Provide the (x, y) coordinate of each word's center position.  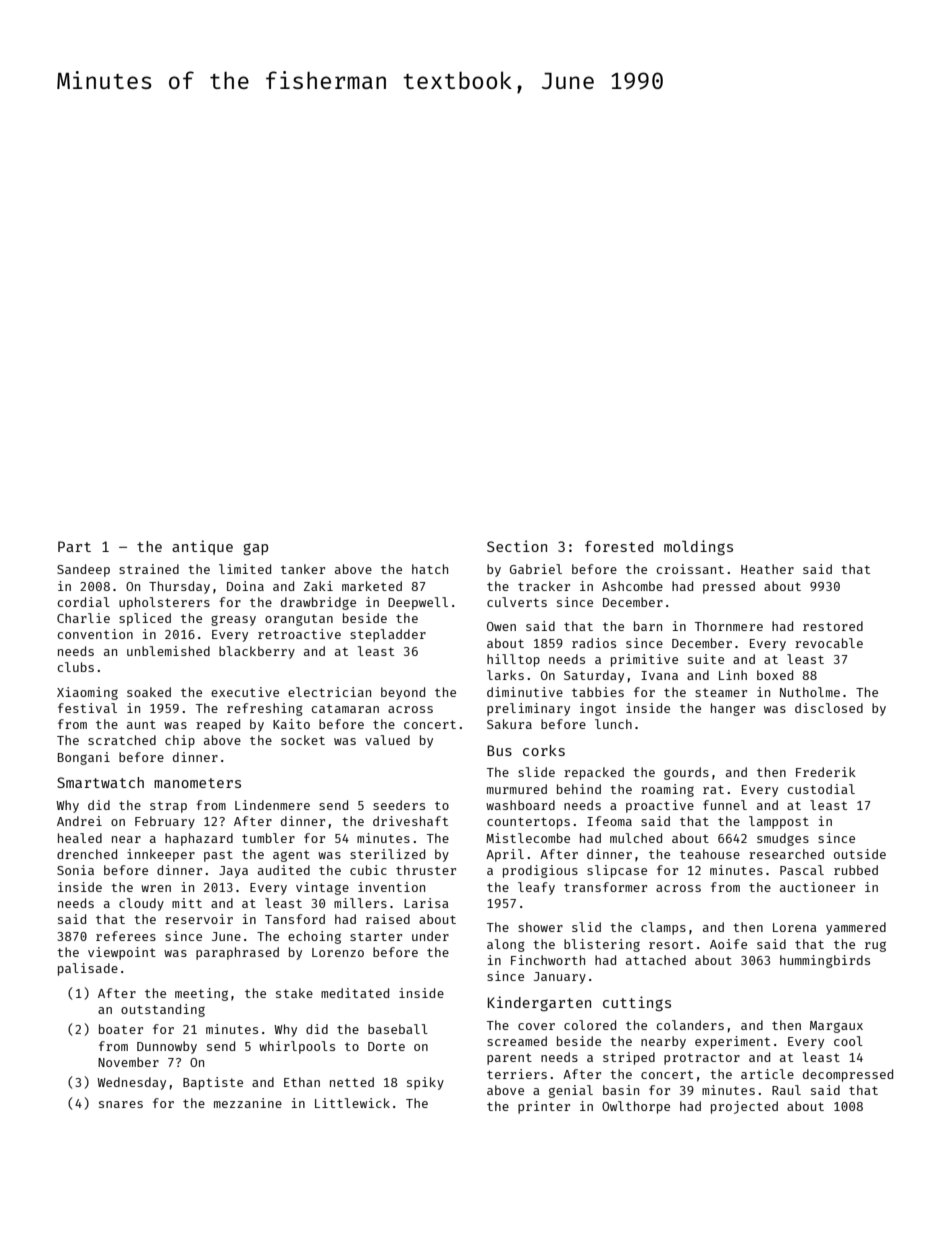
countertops (528, 823)
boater (121, 1029)
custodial (821, 789)
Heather (767, 569)
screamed (517, 1041)
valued (387, 740)
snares (121, 1104)
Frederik (826, 772)
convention (95, 634)
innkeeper (161, 855)
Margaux (836, 1027)
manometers (197, 783)
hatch (430, 569)
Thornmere (729, 626)
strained (149, 569)
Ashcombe (632, 586)
